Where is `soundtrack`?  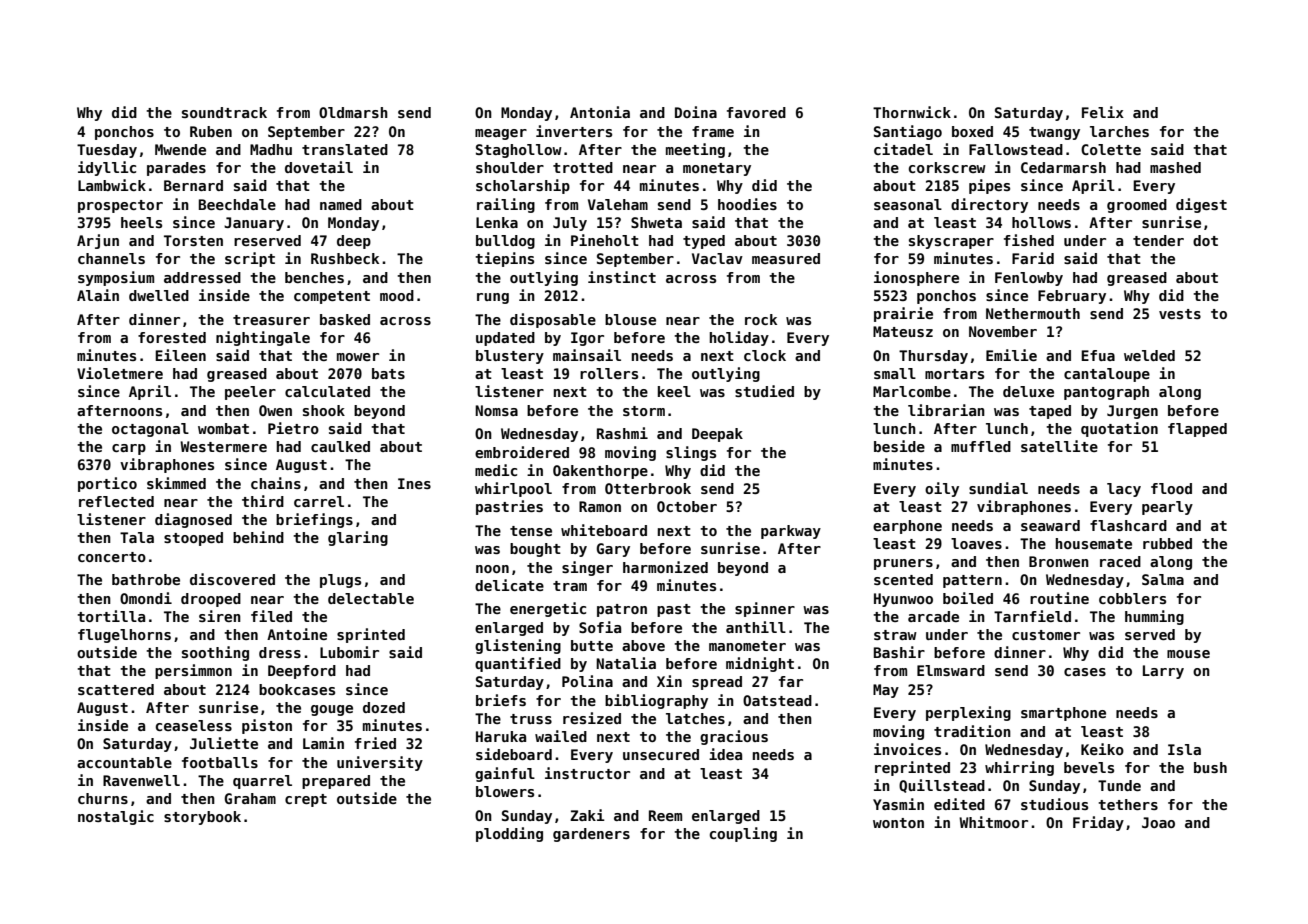 soundtrack is located at coordinates (224, 112).
